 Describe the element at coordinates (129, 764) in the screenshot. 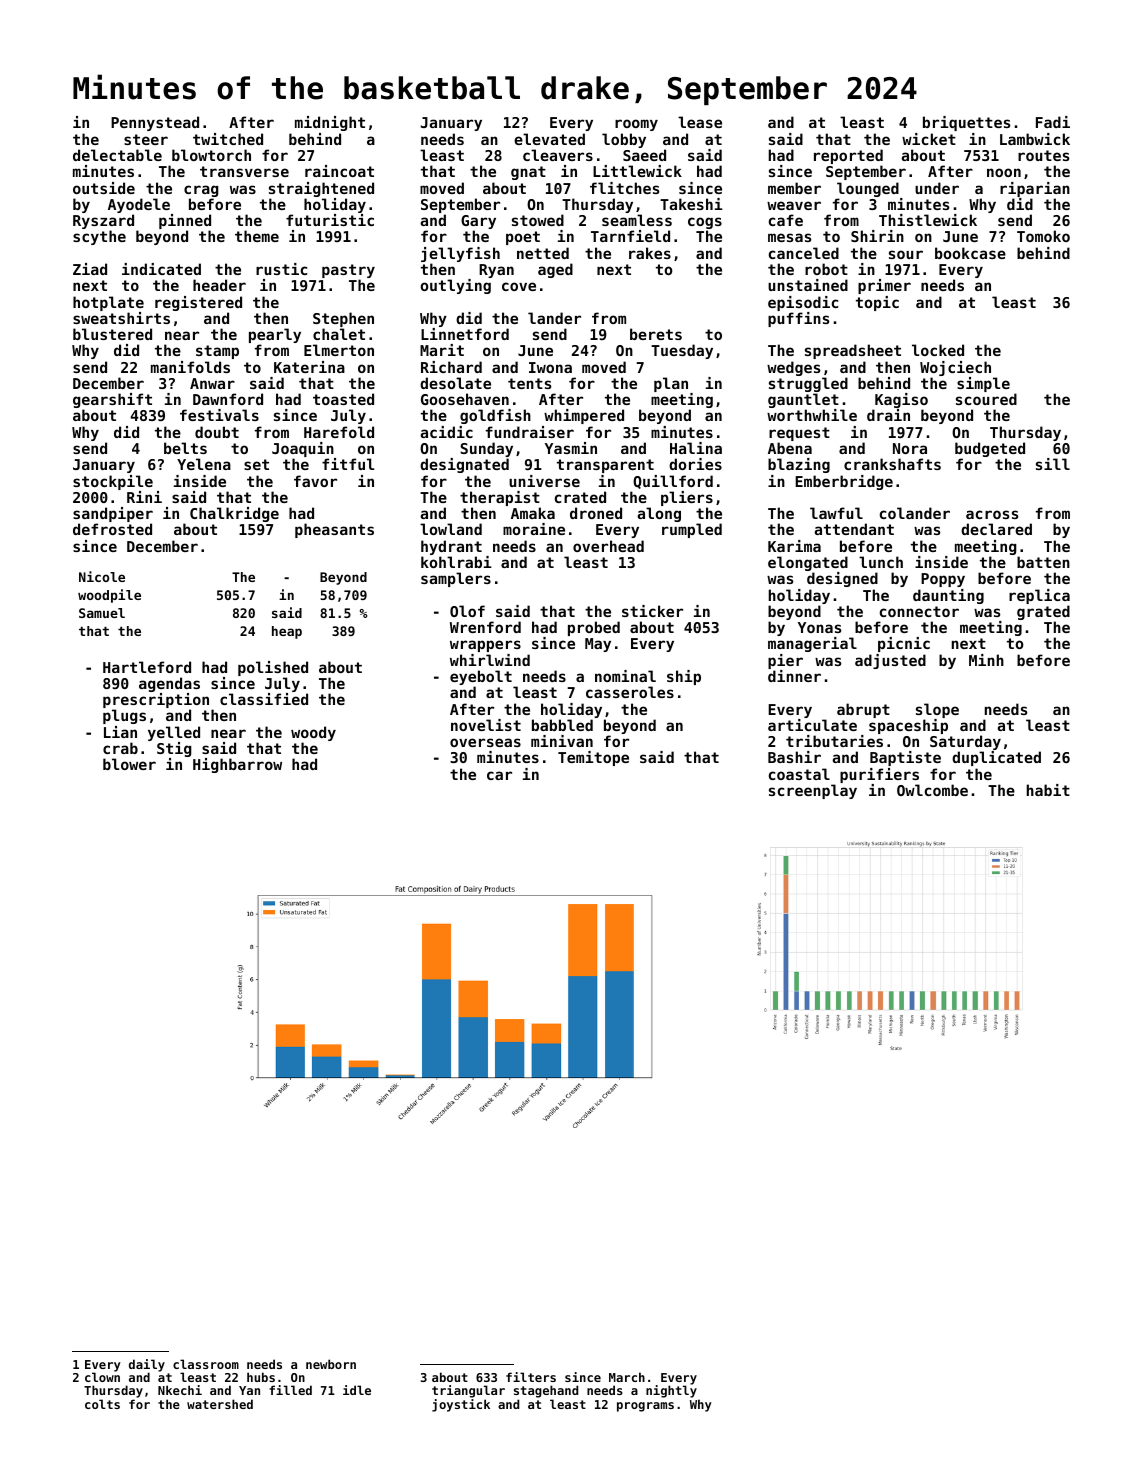

I see `blower` at that location.
